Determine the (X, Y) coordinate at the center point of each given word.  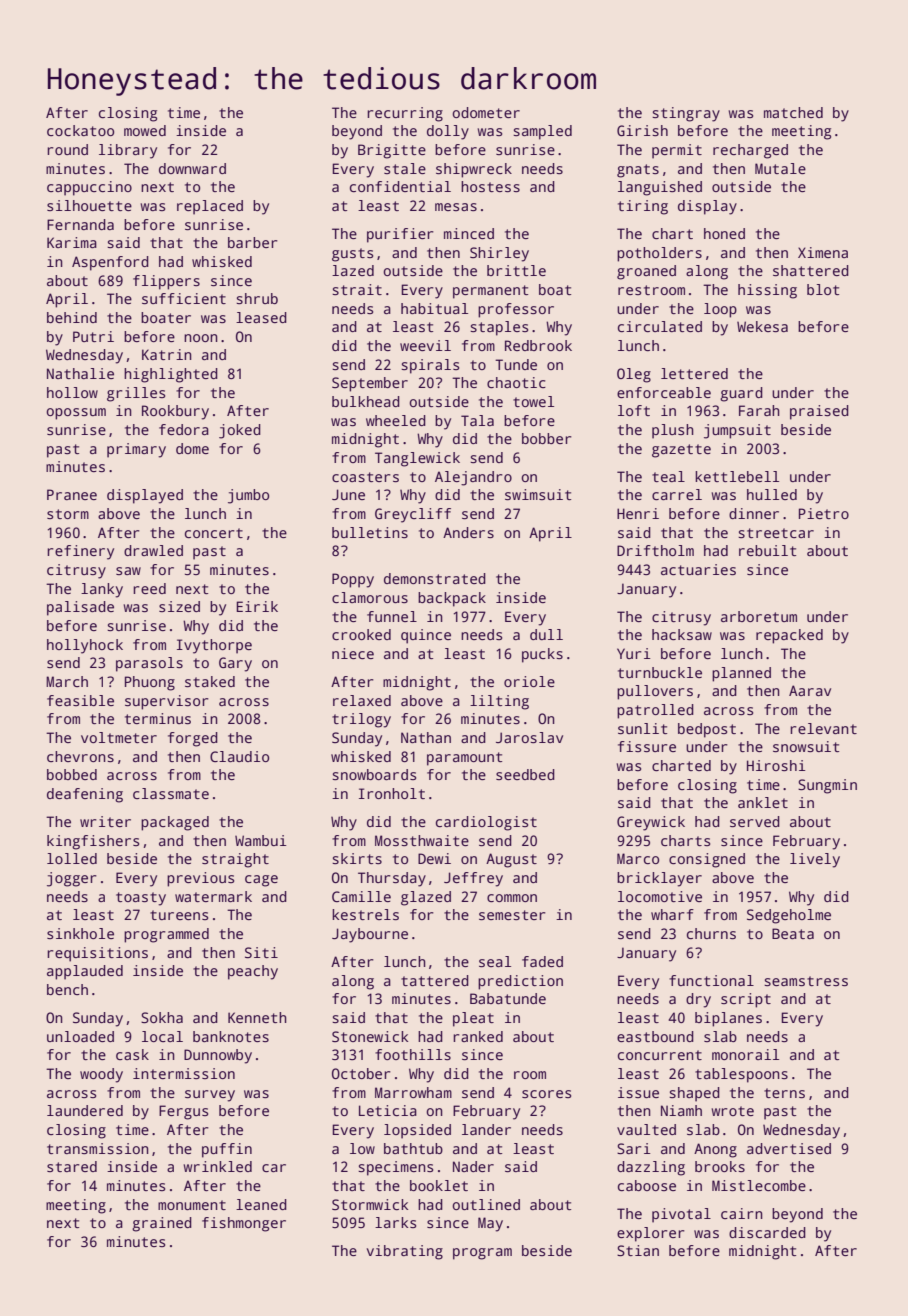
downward (192, 168)
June (348, 494)
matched (793, 112)
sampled (542, 132)
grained (162, 1224)
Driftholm (655, 550)
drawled (153, 550)
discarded (767, 1232)
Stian (638, 1250)
